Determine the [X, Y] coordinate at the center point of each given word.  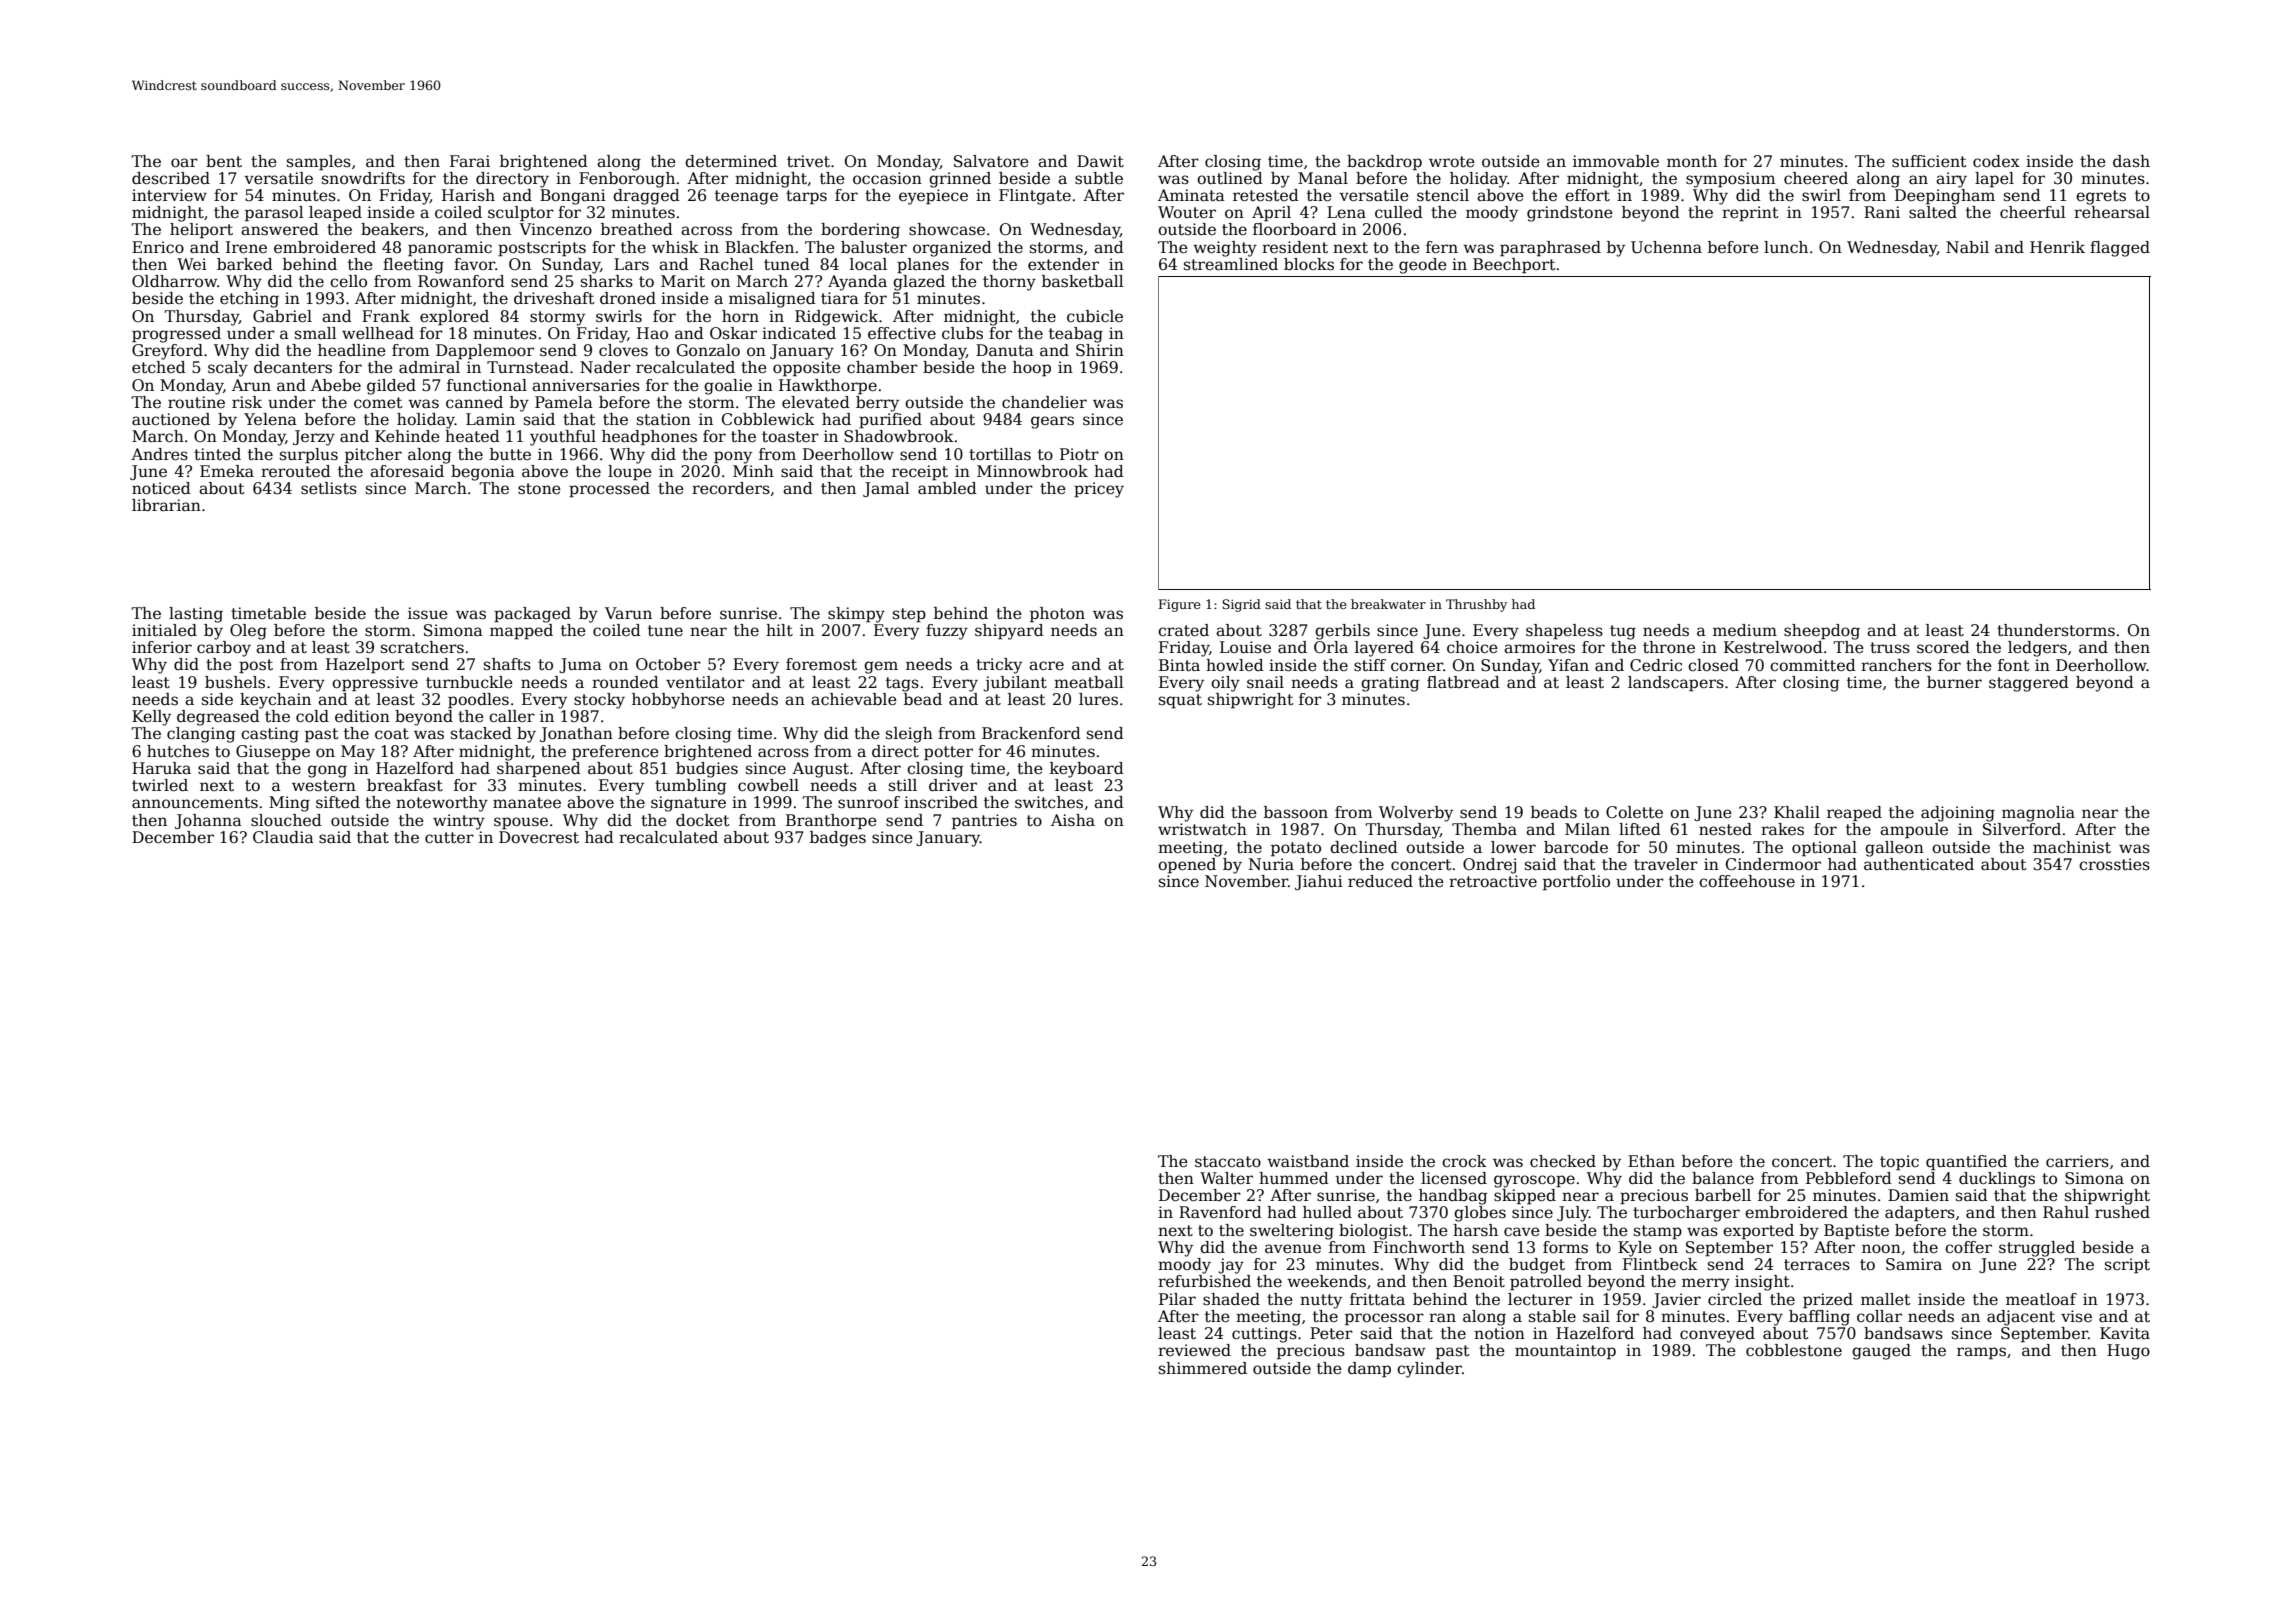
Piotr [1079, 454]
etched [159, 367]
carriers [2077, 1161]
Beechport [1514, 266]
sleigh [909, 735]
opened [1187, 866]
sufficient [1929, 161]
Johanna [208, 821]
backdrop [1384, 163]
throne [1669, 647]
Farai [470, 161]
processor [1384, 1319]
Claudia [283, 837]
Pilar [1177, 1299]
